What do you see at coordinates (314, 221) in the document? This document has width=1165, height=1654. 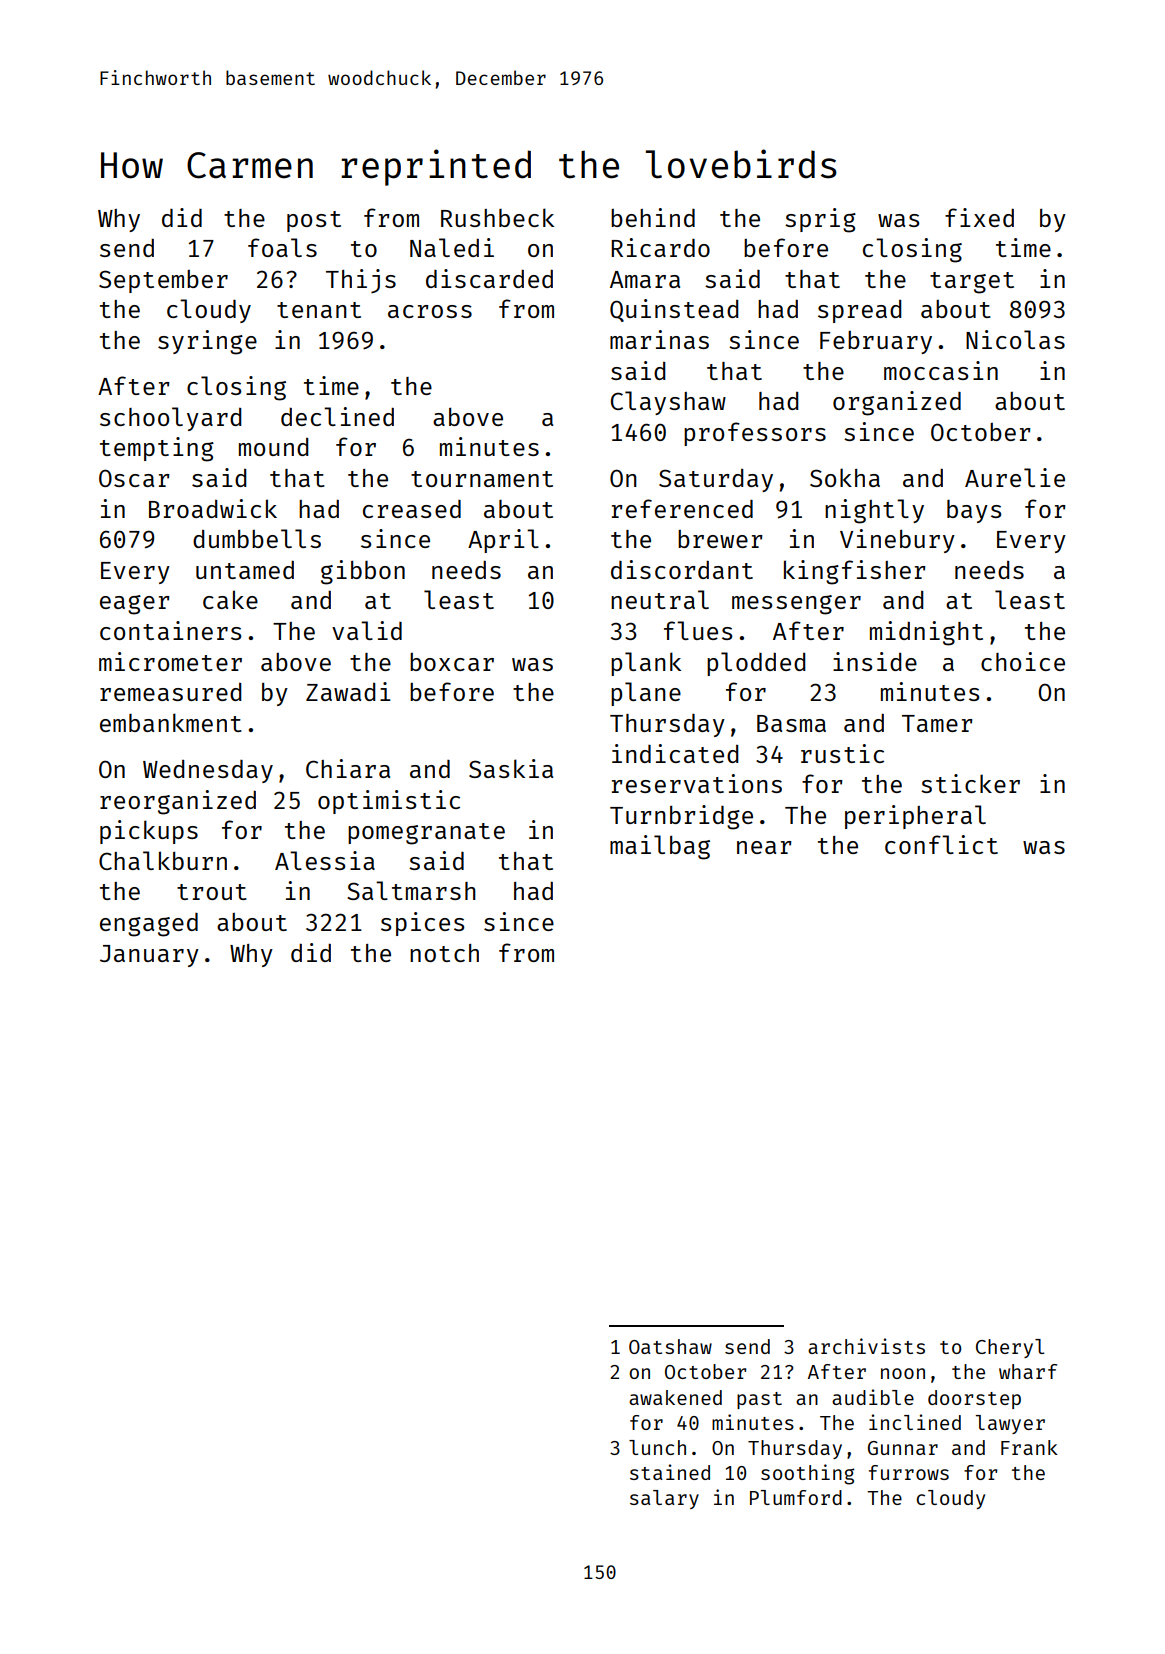 I see `post` at bounding box center [314, 221].
